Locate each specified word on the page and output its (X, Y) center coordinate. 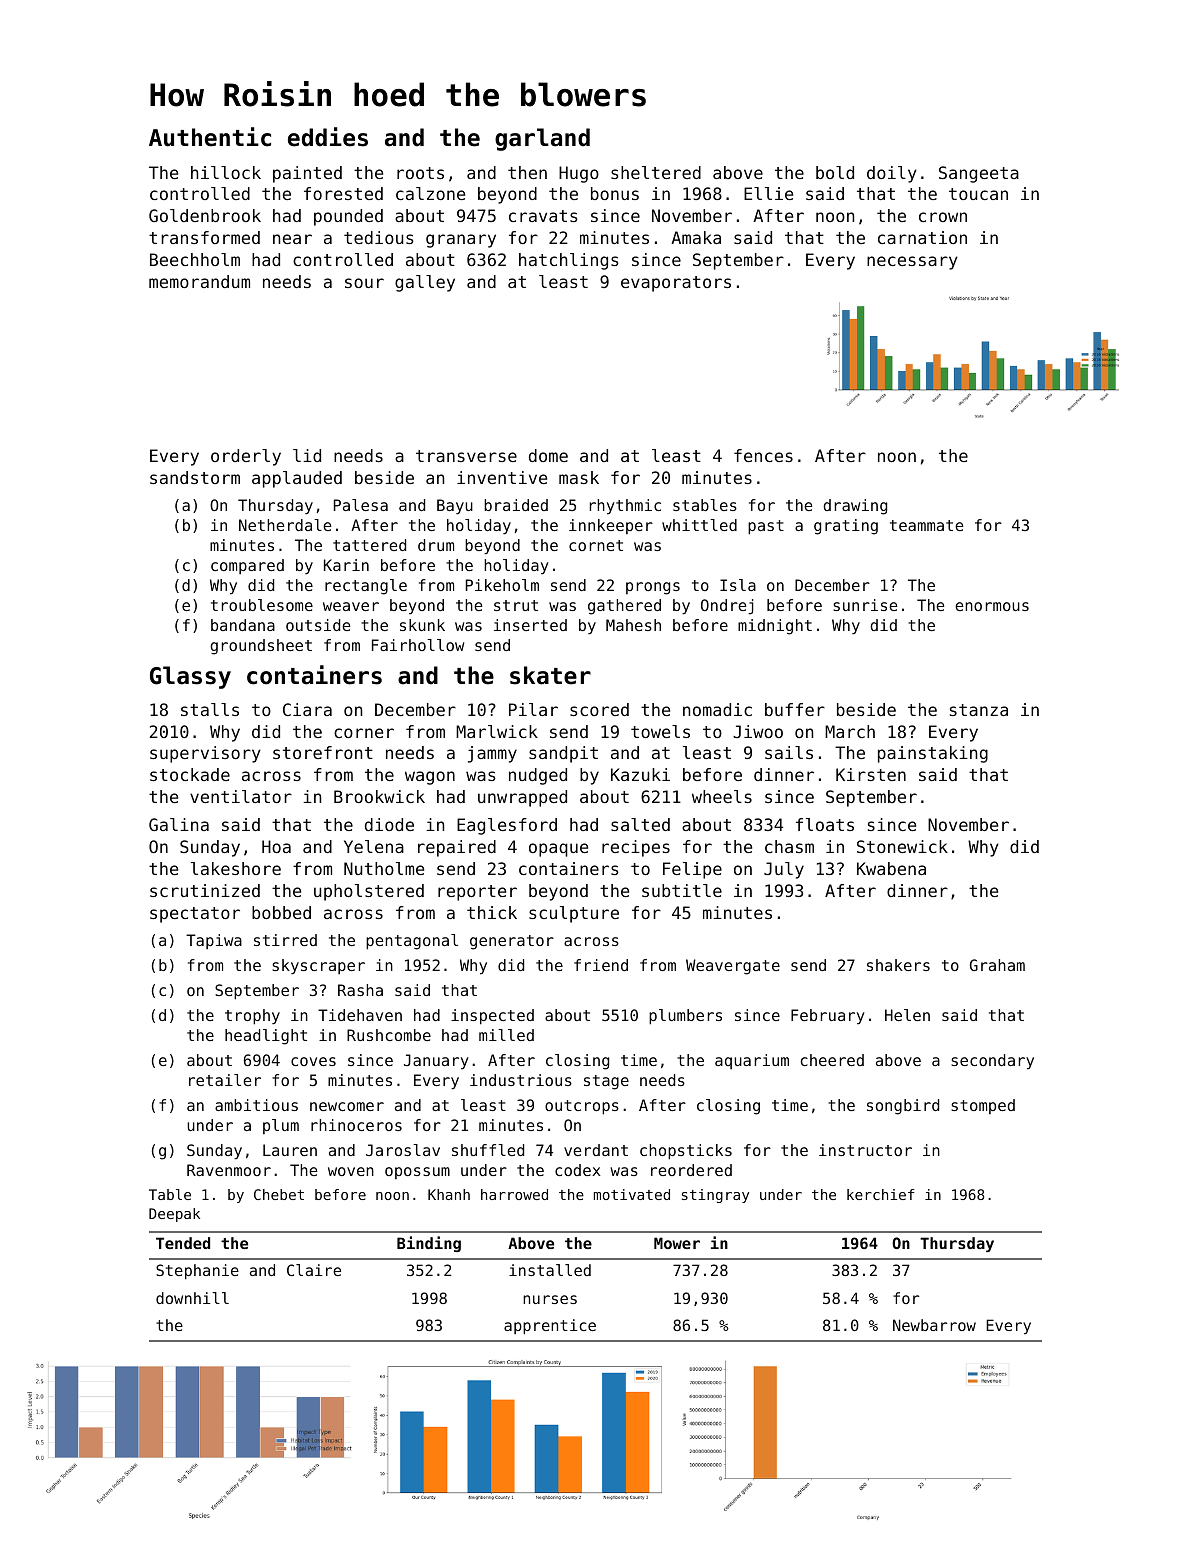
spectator (195, 915)
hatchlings (569, 261)
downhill (192, 1298)
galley (425, 283)
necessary (912, 263)
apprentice (550, 1326)
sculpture (574, 914)
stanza (979, 710)
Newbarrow (934, 1325)
